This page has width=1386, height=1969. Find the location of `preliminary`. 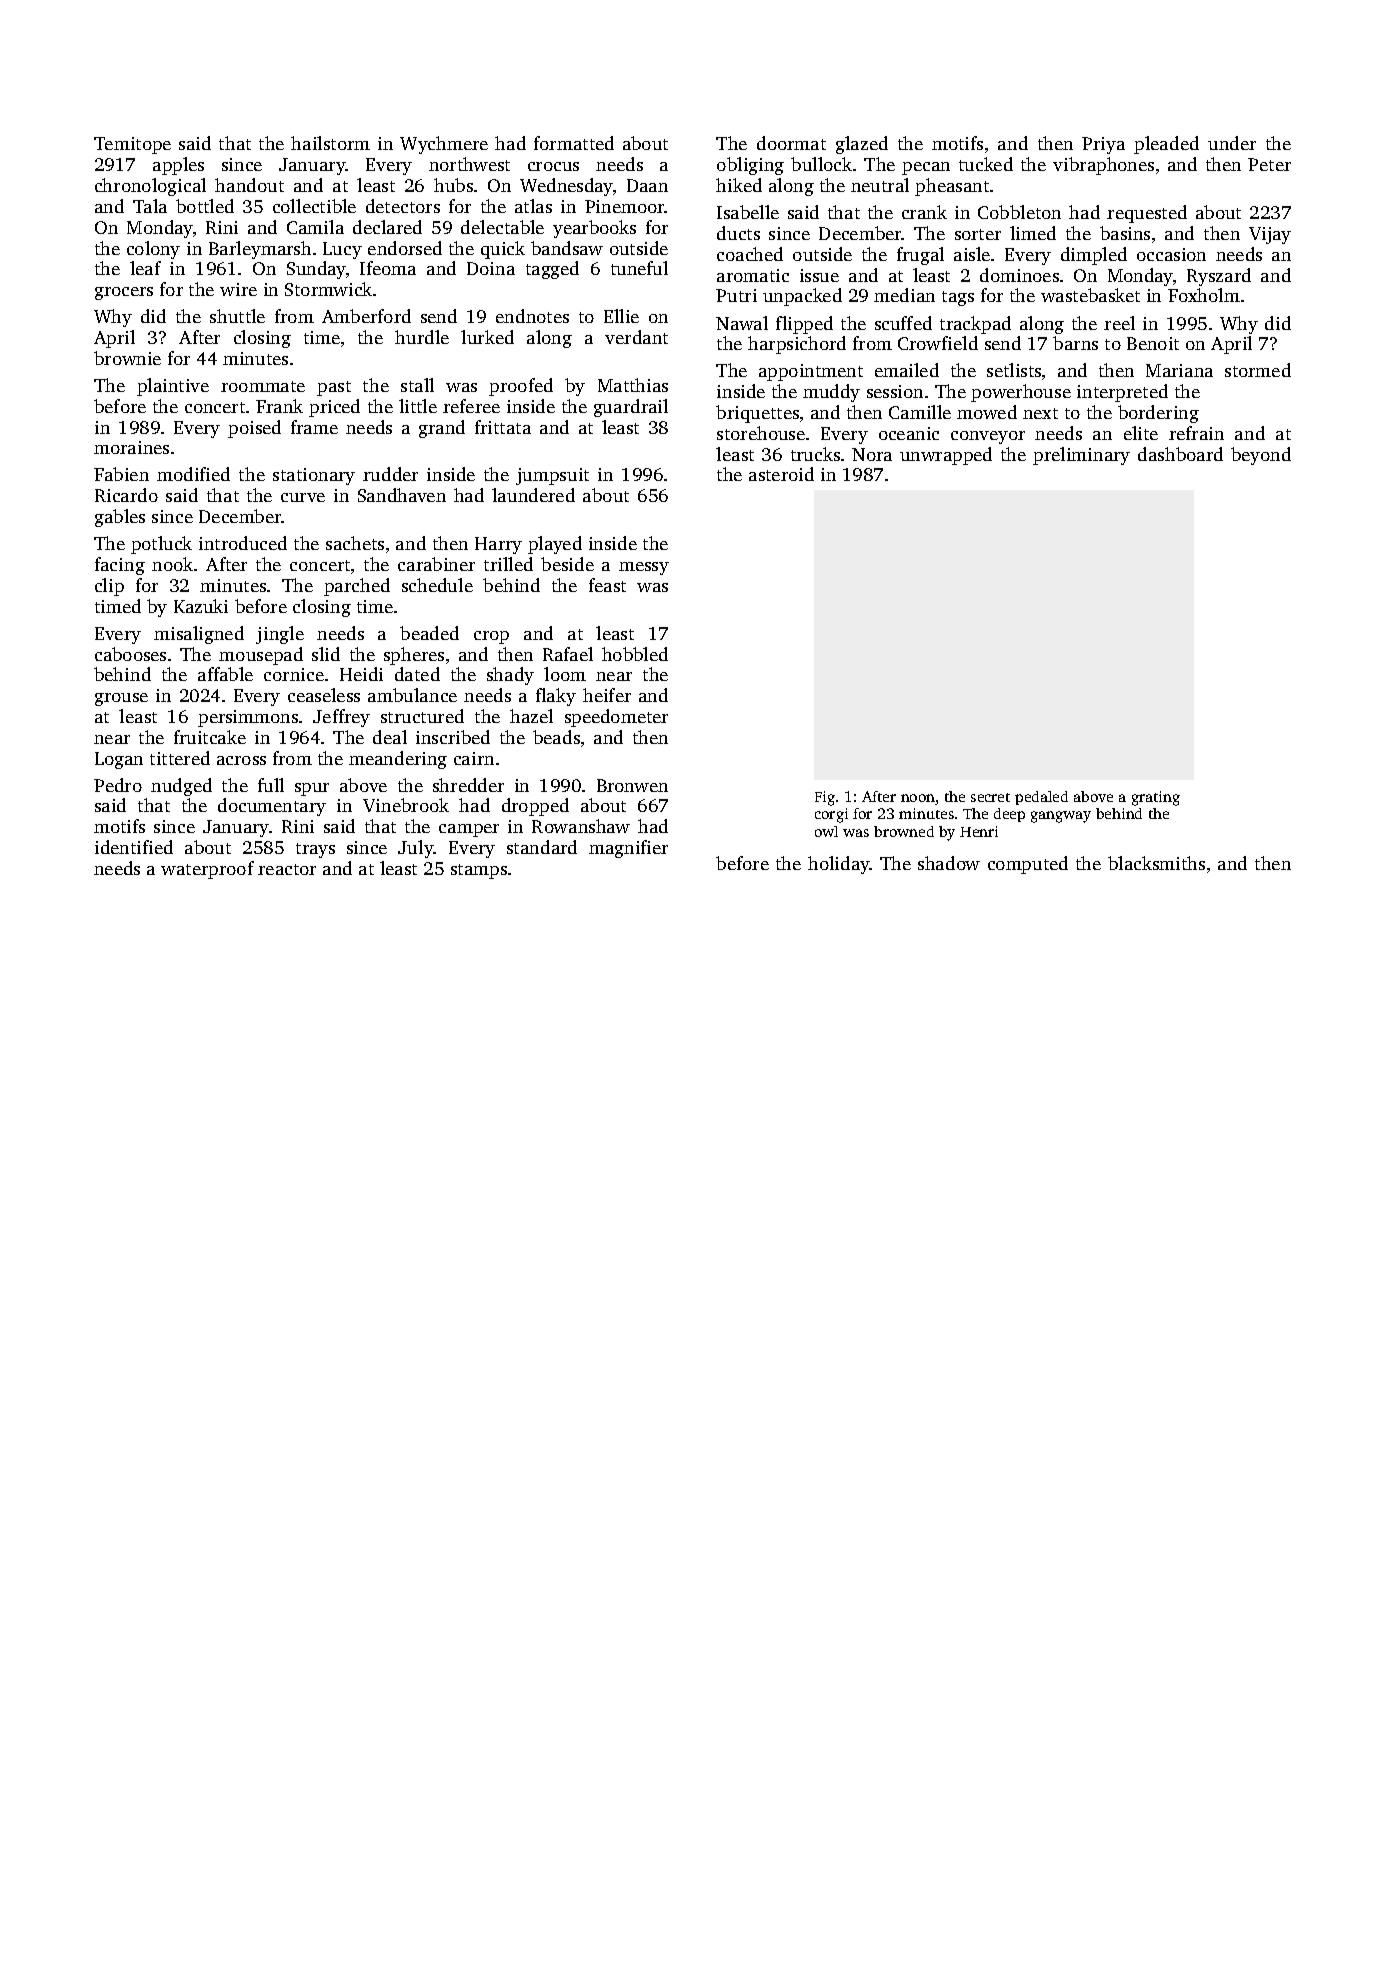

preliminary is located at coordinates (1081, 456).
